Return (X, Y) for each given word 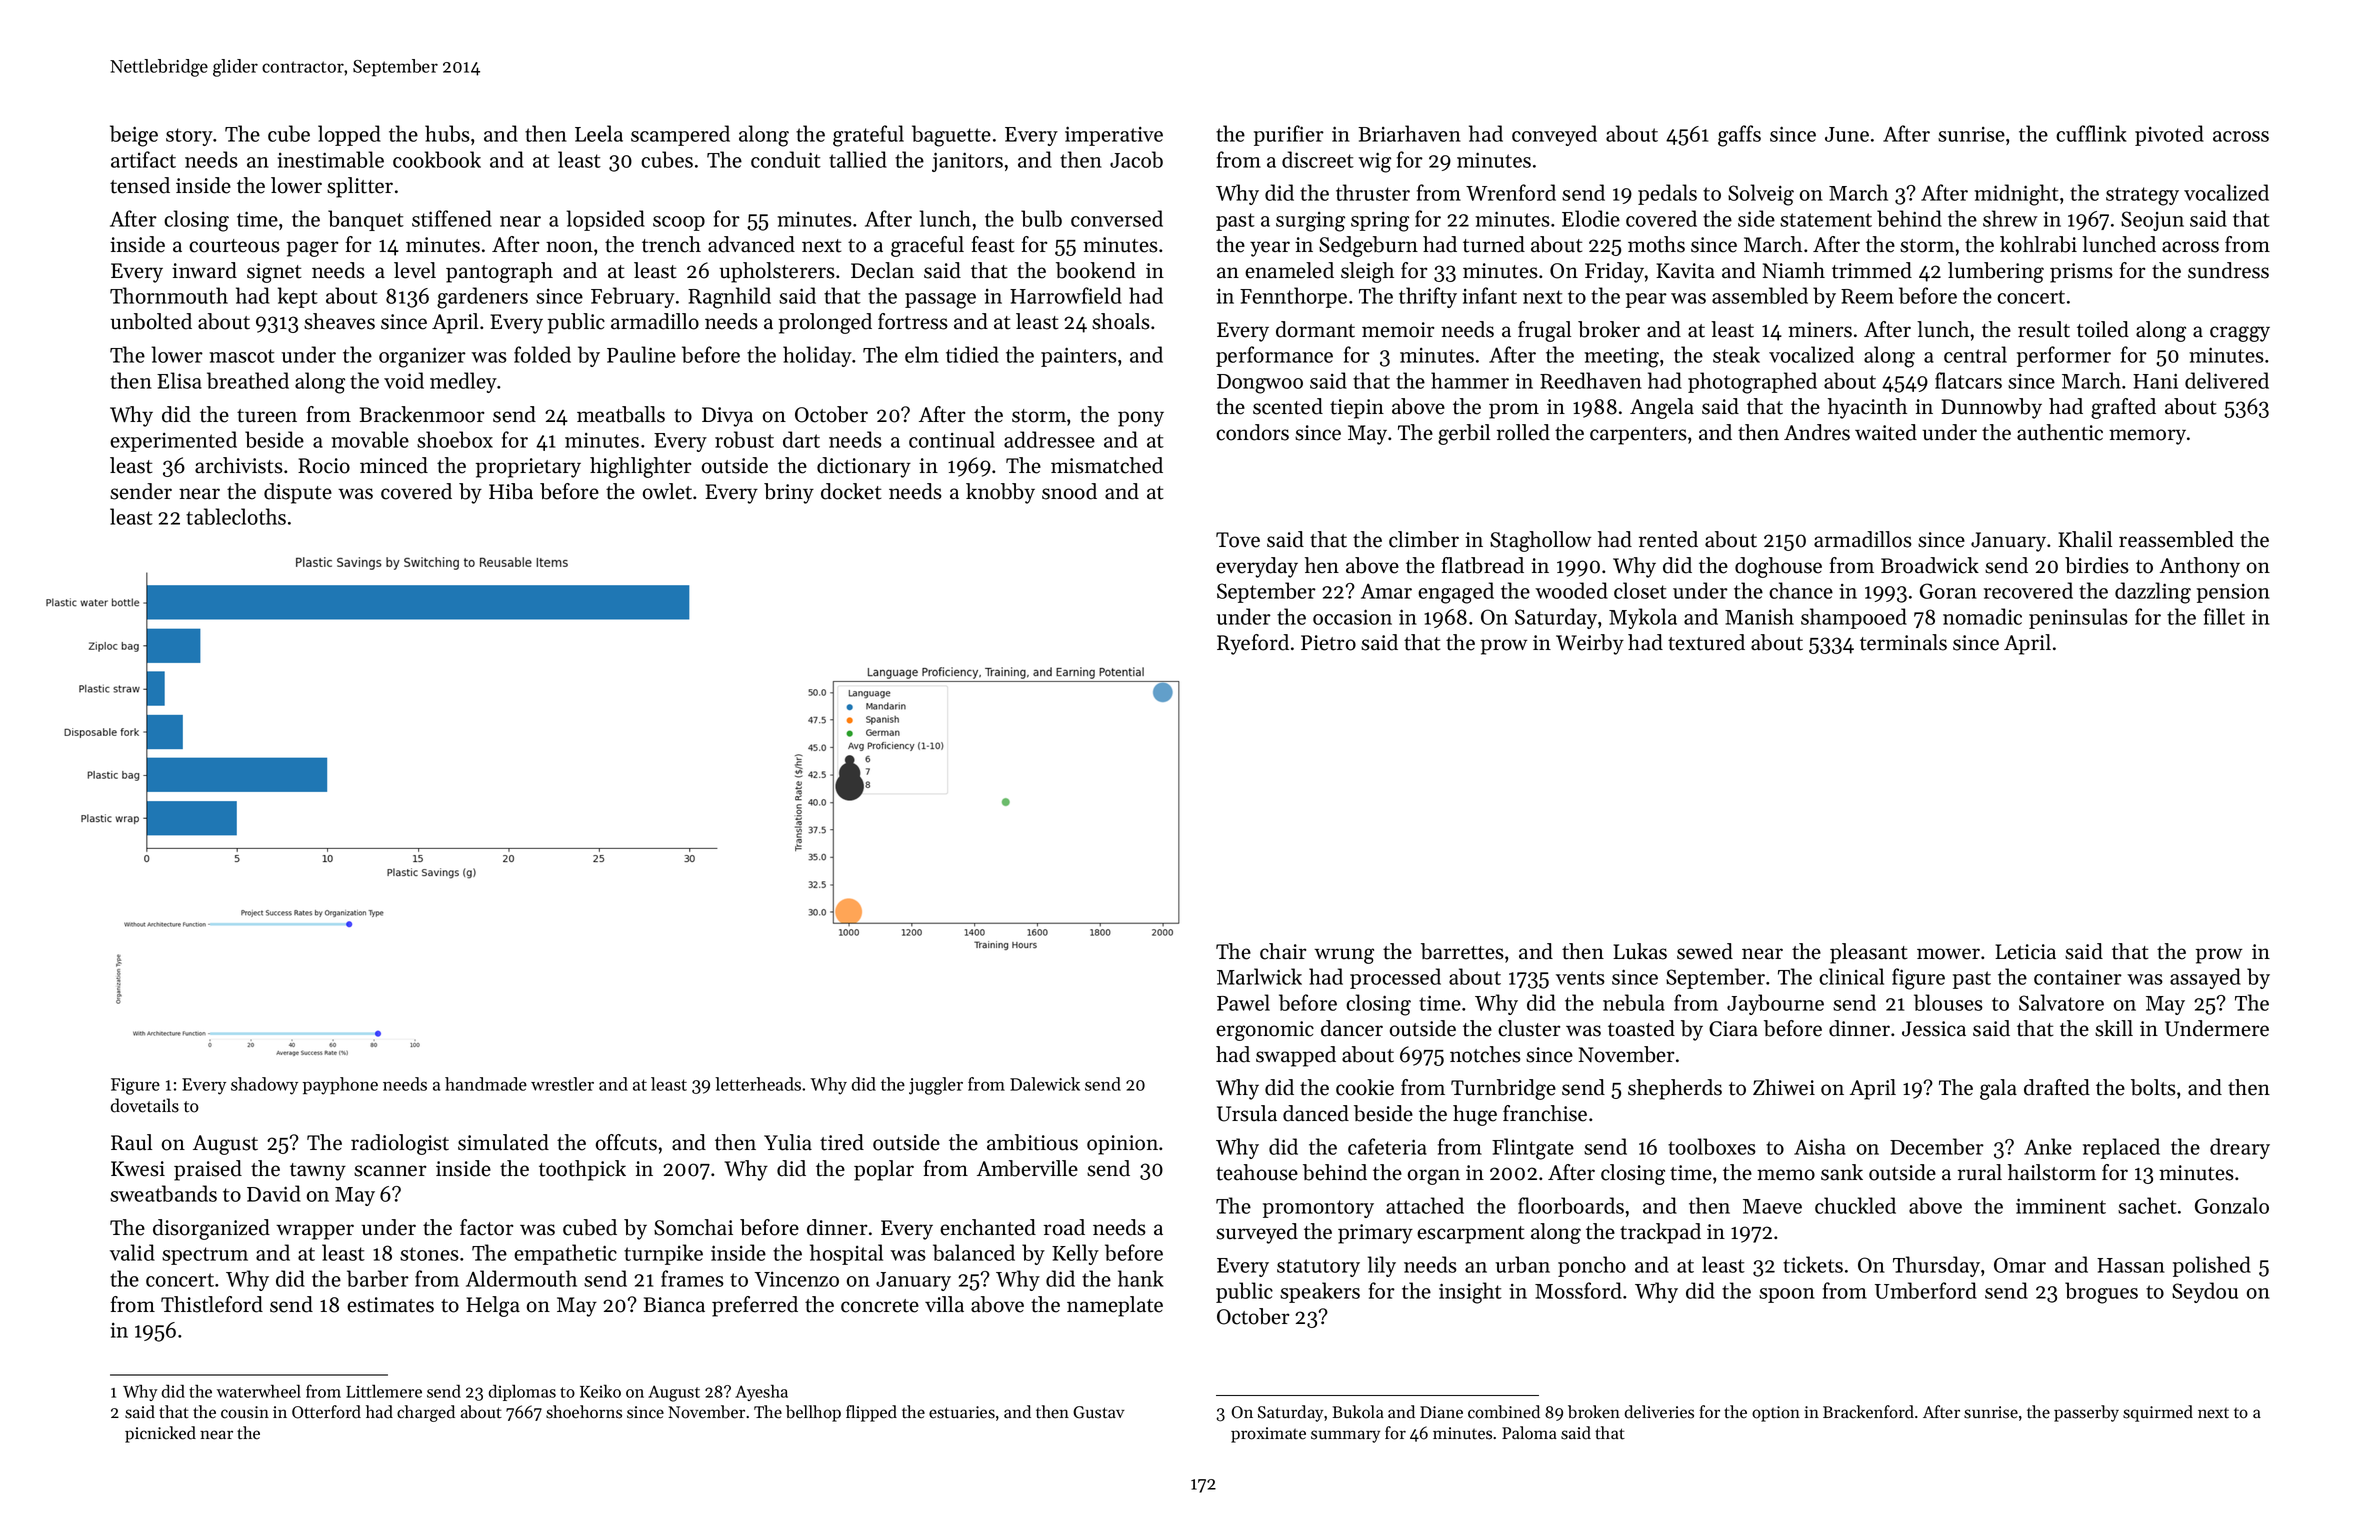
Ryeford (1253, 644)
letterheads (758, 1084)
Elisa (179, 380)
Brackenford (1868, 1412)
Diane (1441, 1412)
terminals (1903, 642)
